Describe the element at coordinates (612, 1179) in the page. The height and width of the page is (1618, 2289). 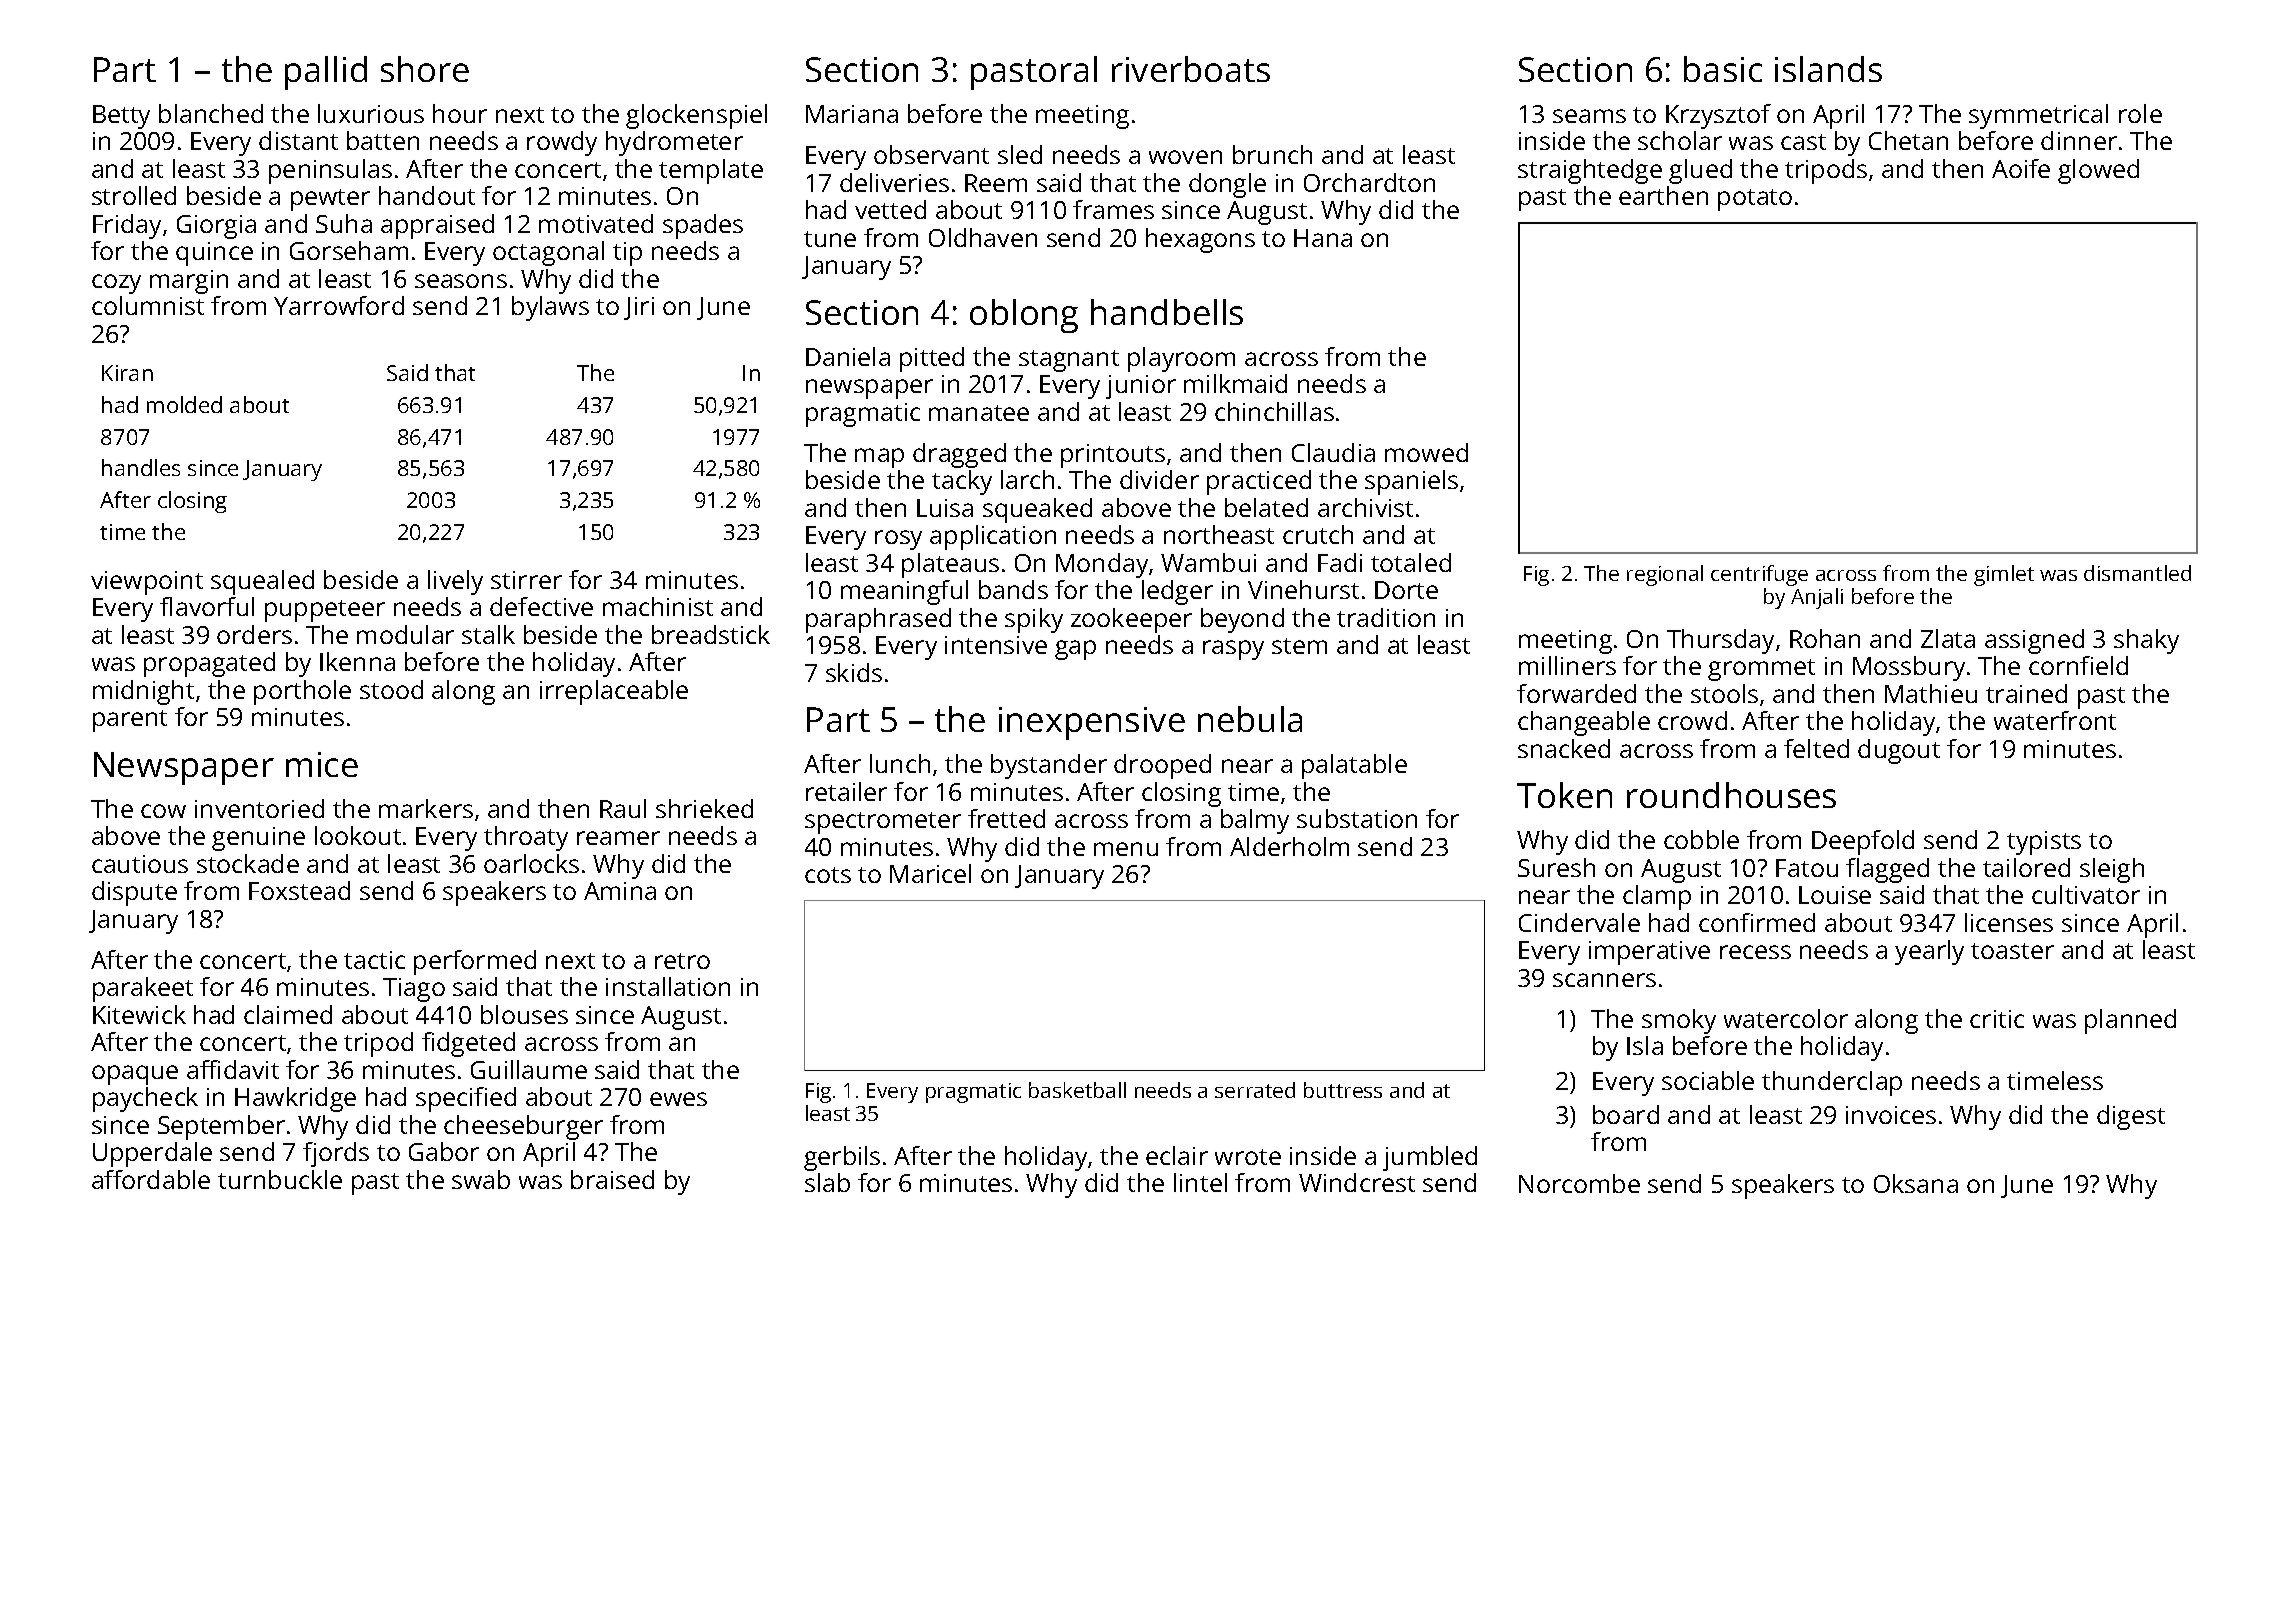
I see `braised` at that location.
